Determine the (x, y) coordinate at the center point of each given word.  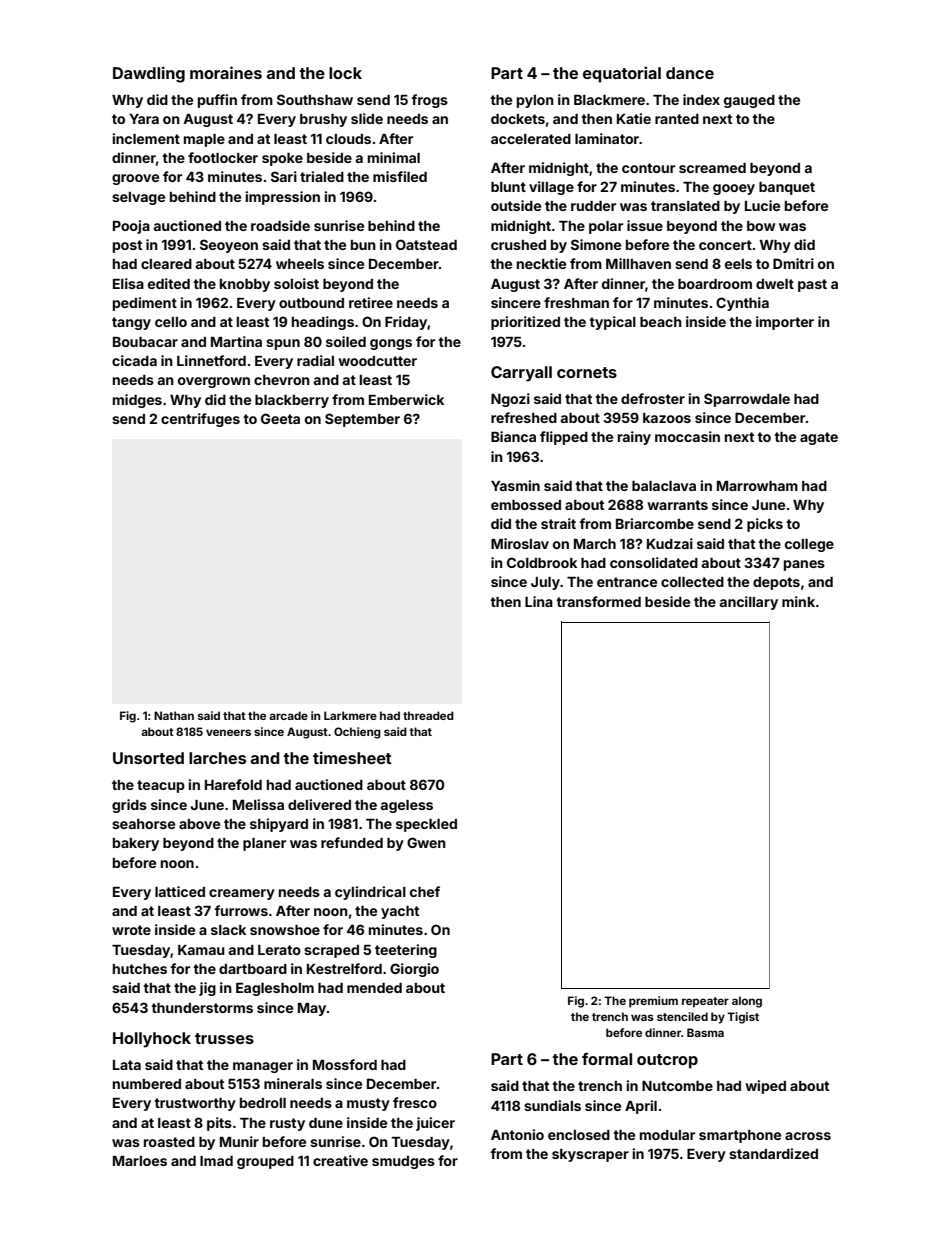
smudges (403, 1162)
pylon (535, 101)
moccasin (687, 436)
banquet (787, 188)
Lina (539, 601)
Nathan (174, 715)
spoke (282, 159)
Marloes (140, 1161)
